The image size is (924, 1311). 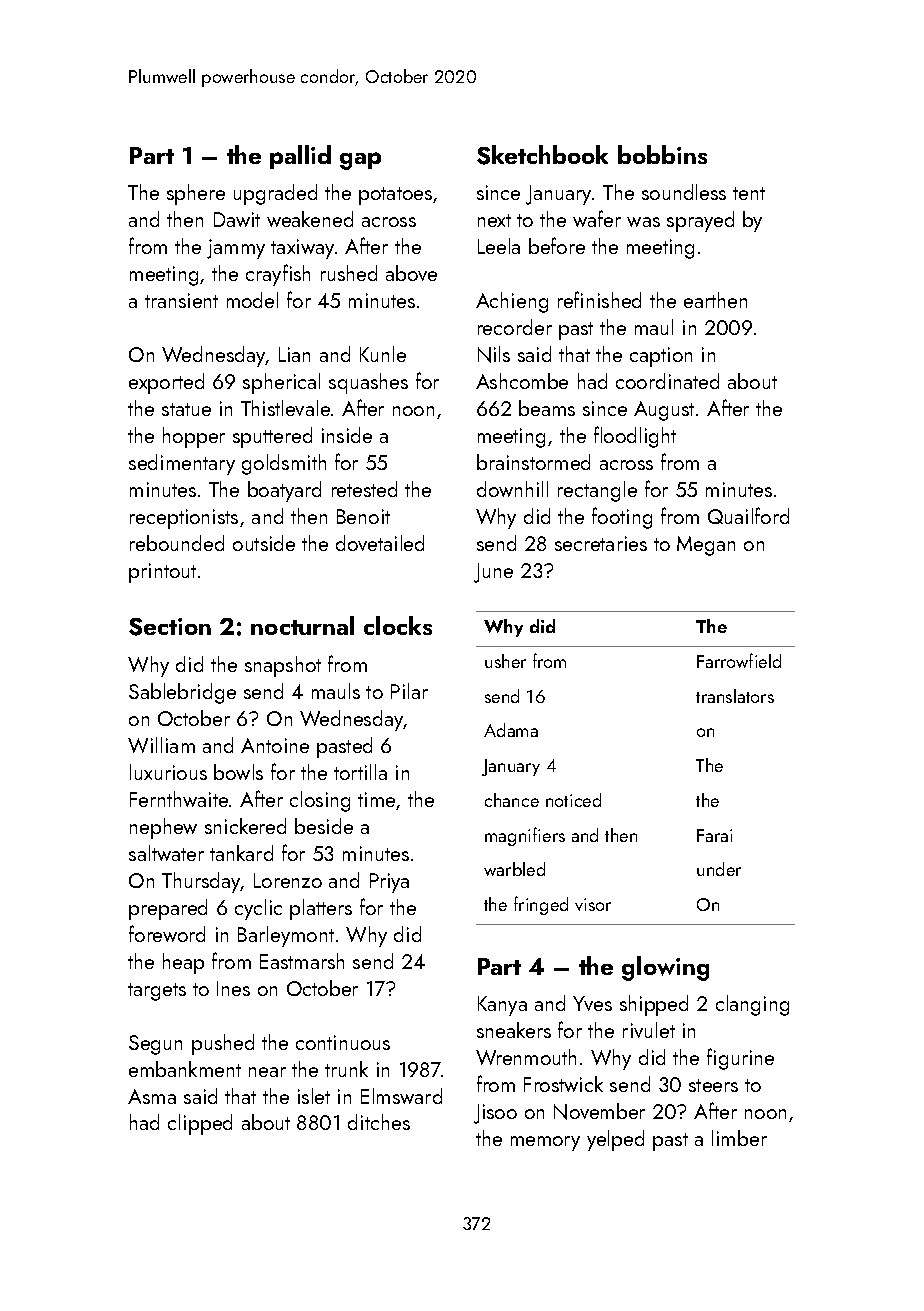 What do you see at coordinates (511, 730) in the image?
I see `Adama` at bounding box center [511, 730].
